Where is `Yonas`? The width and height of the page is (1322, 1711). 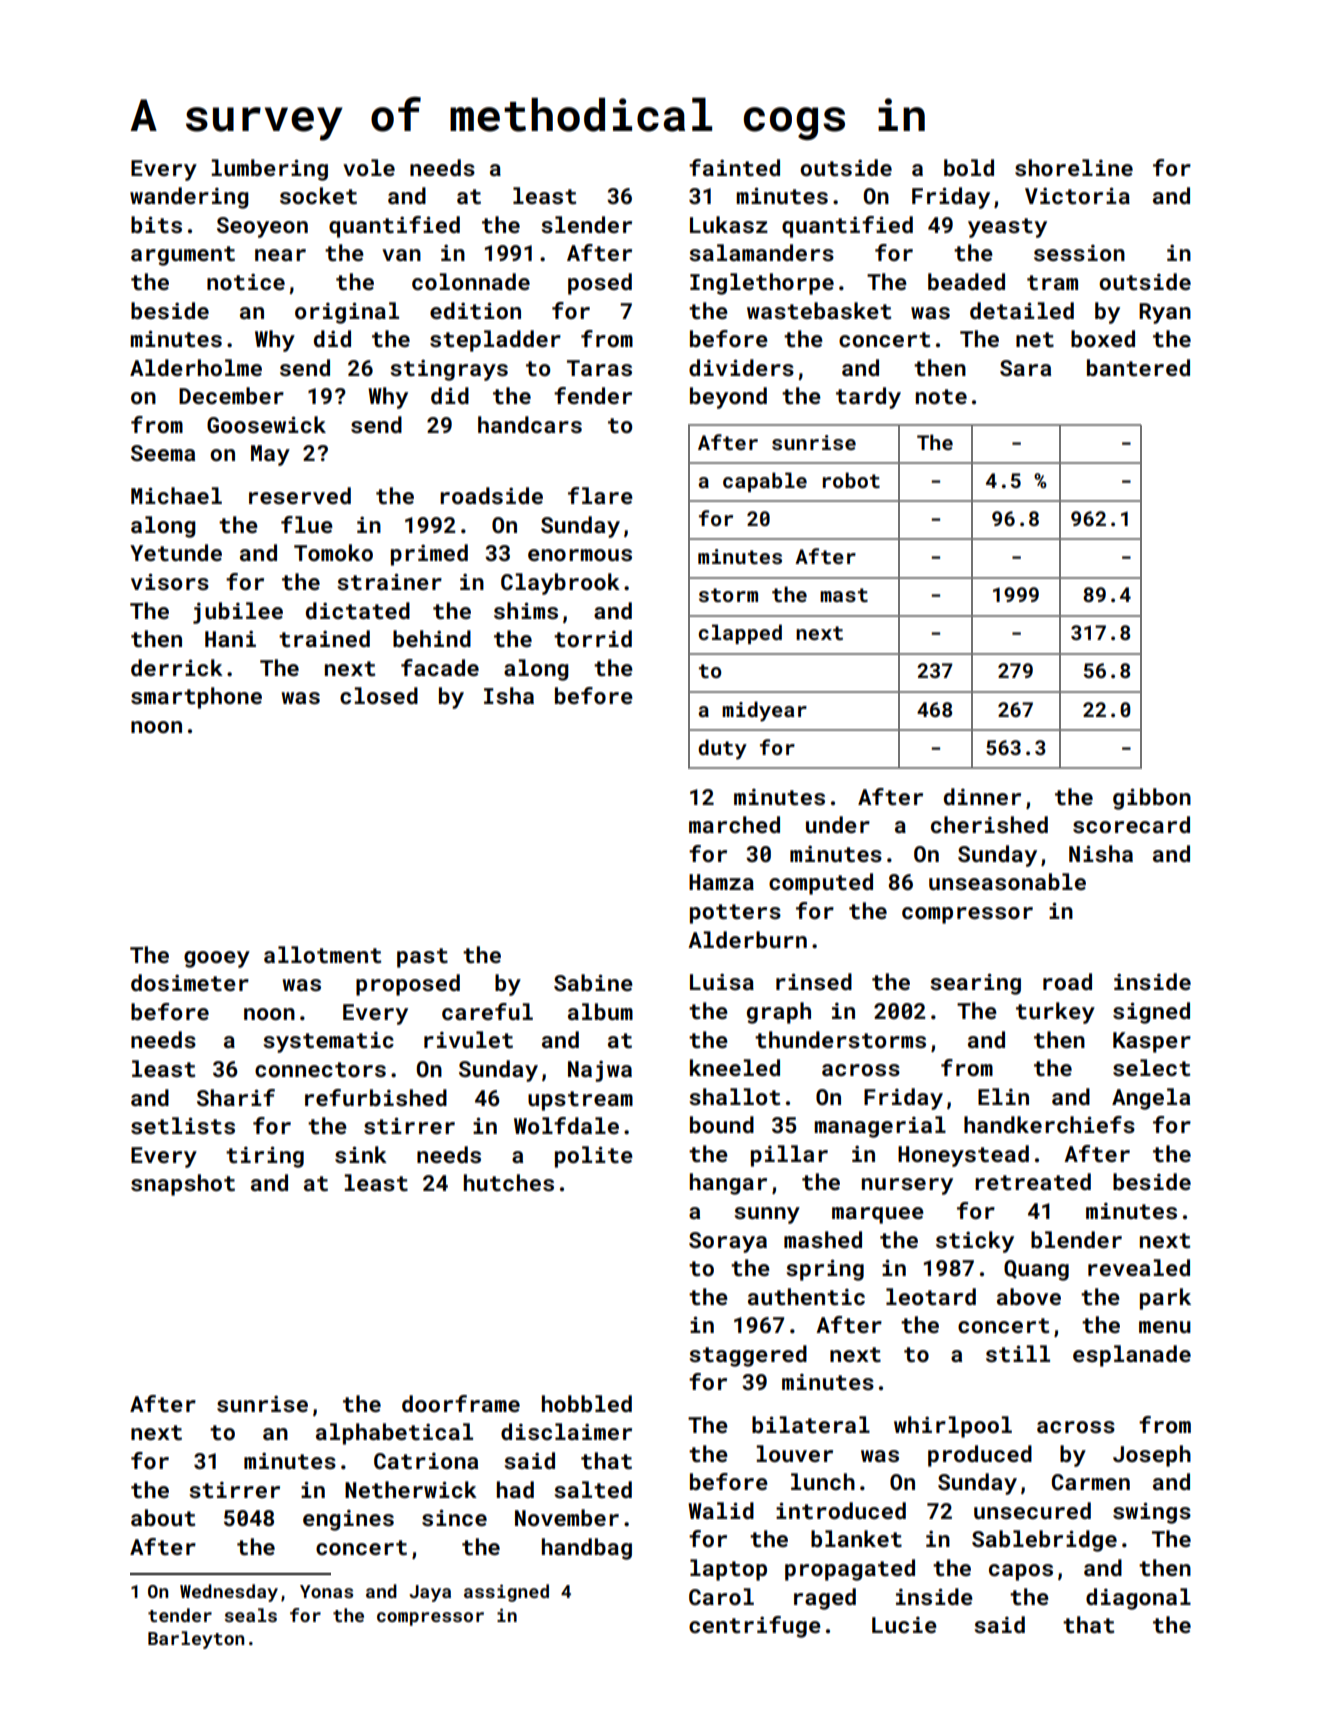 Yonas is located at coordinates (326, 1591).
